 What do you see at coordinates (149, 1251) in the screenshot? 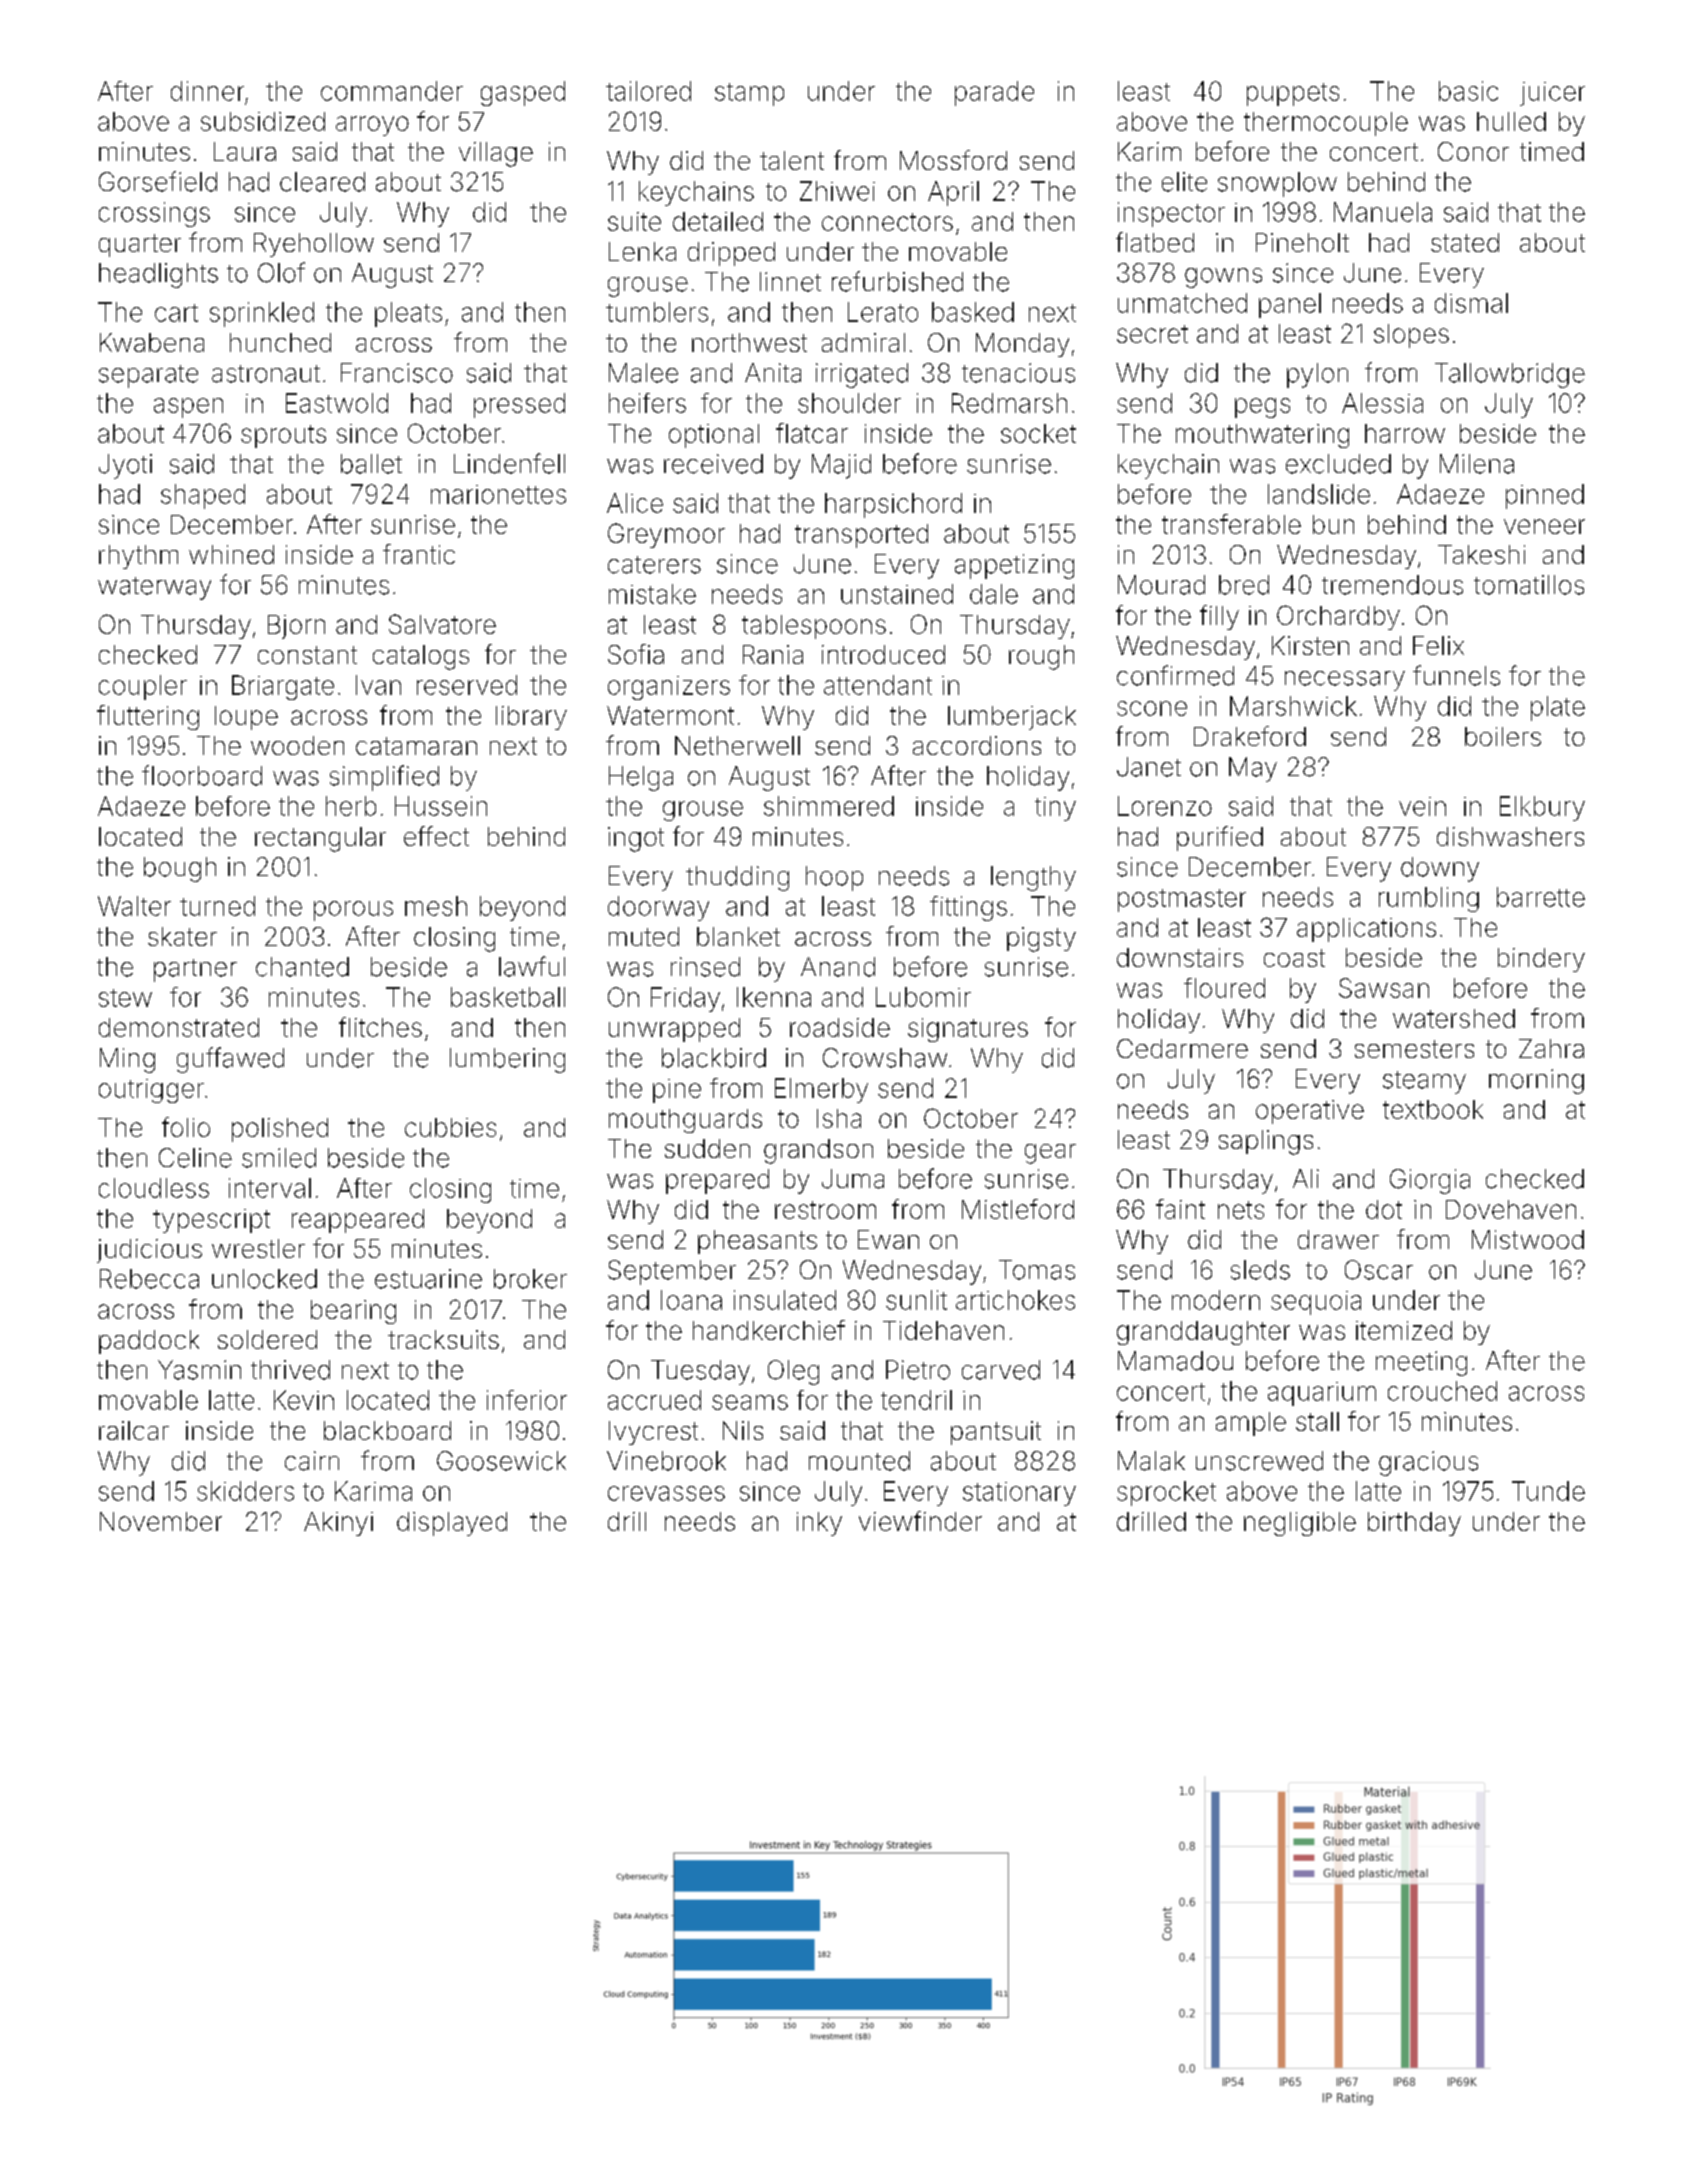
I see `judicious` at bounding box center [149, 1251].
